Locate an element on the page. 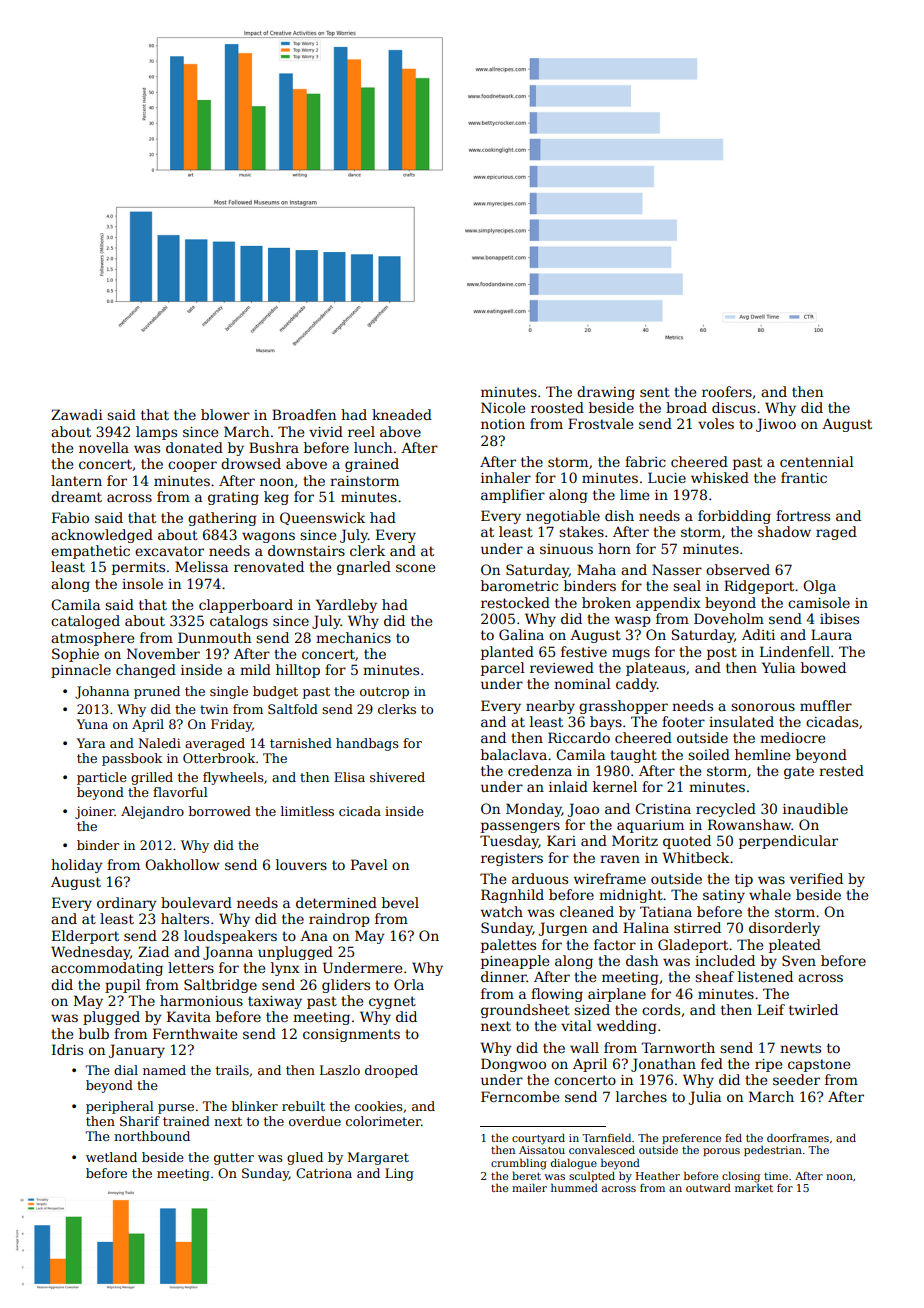 The width and height of the page is (924, 1308). Sven is located at coordinates (799, 960).
